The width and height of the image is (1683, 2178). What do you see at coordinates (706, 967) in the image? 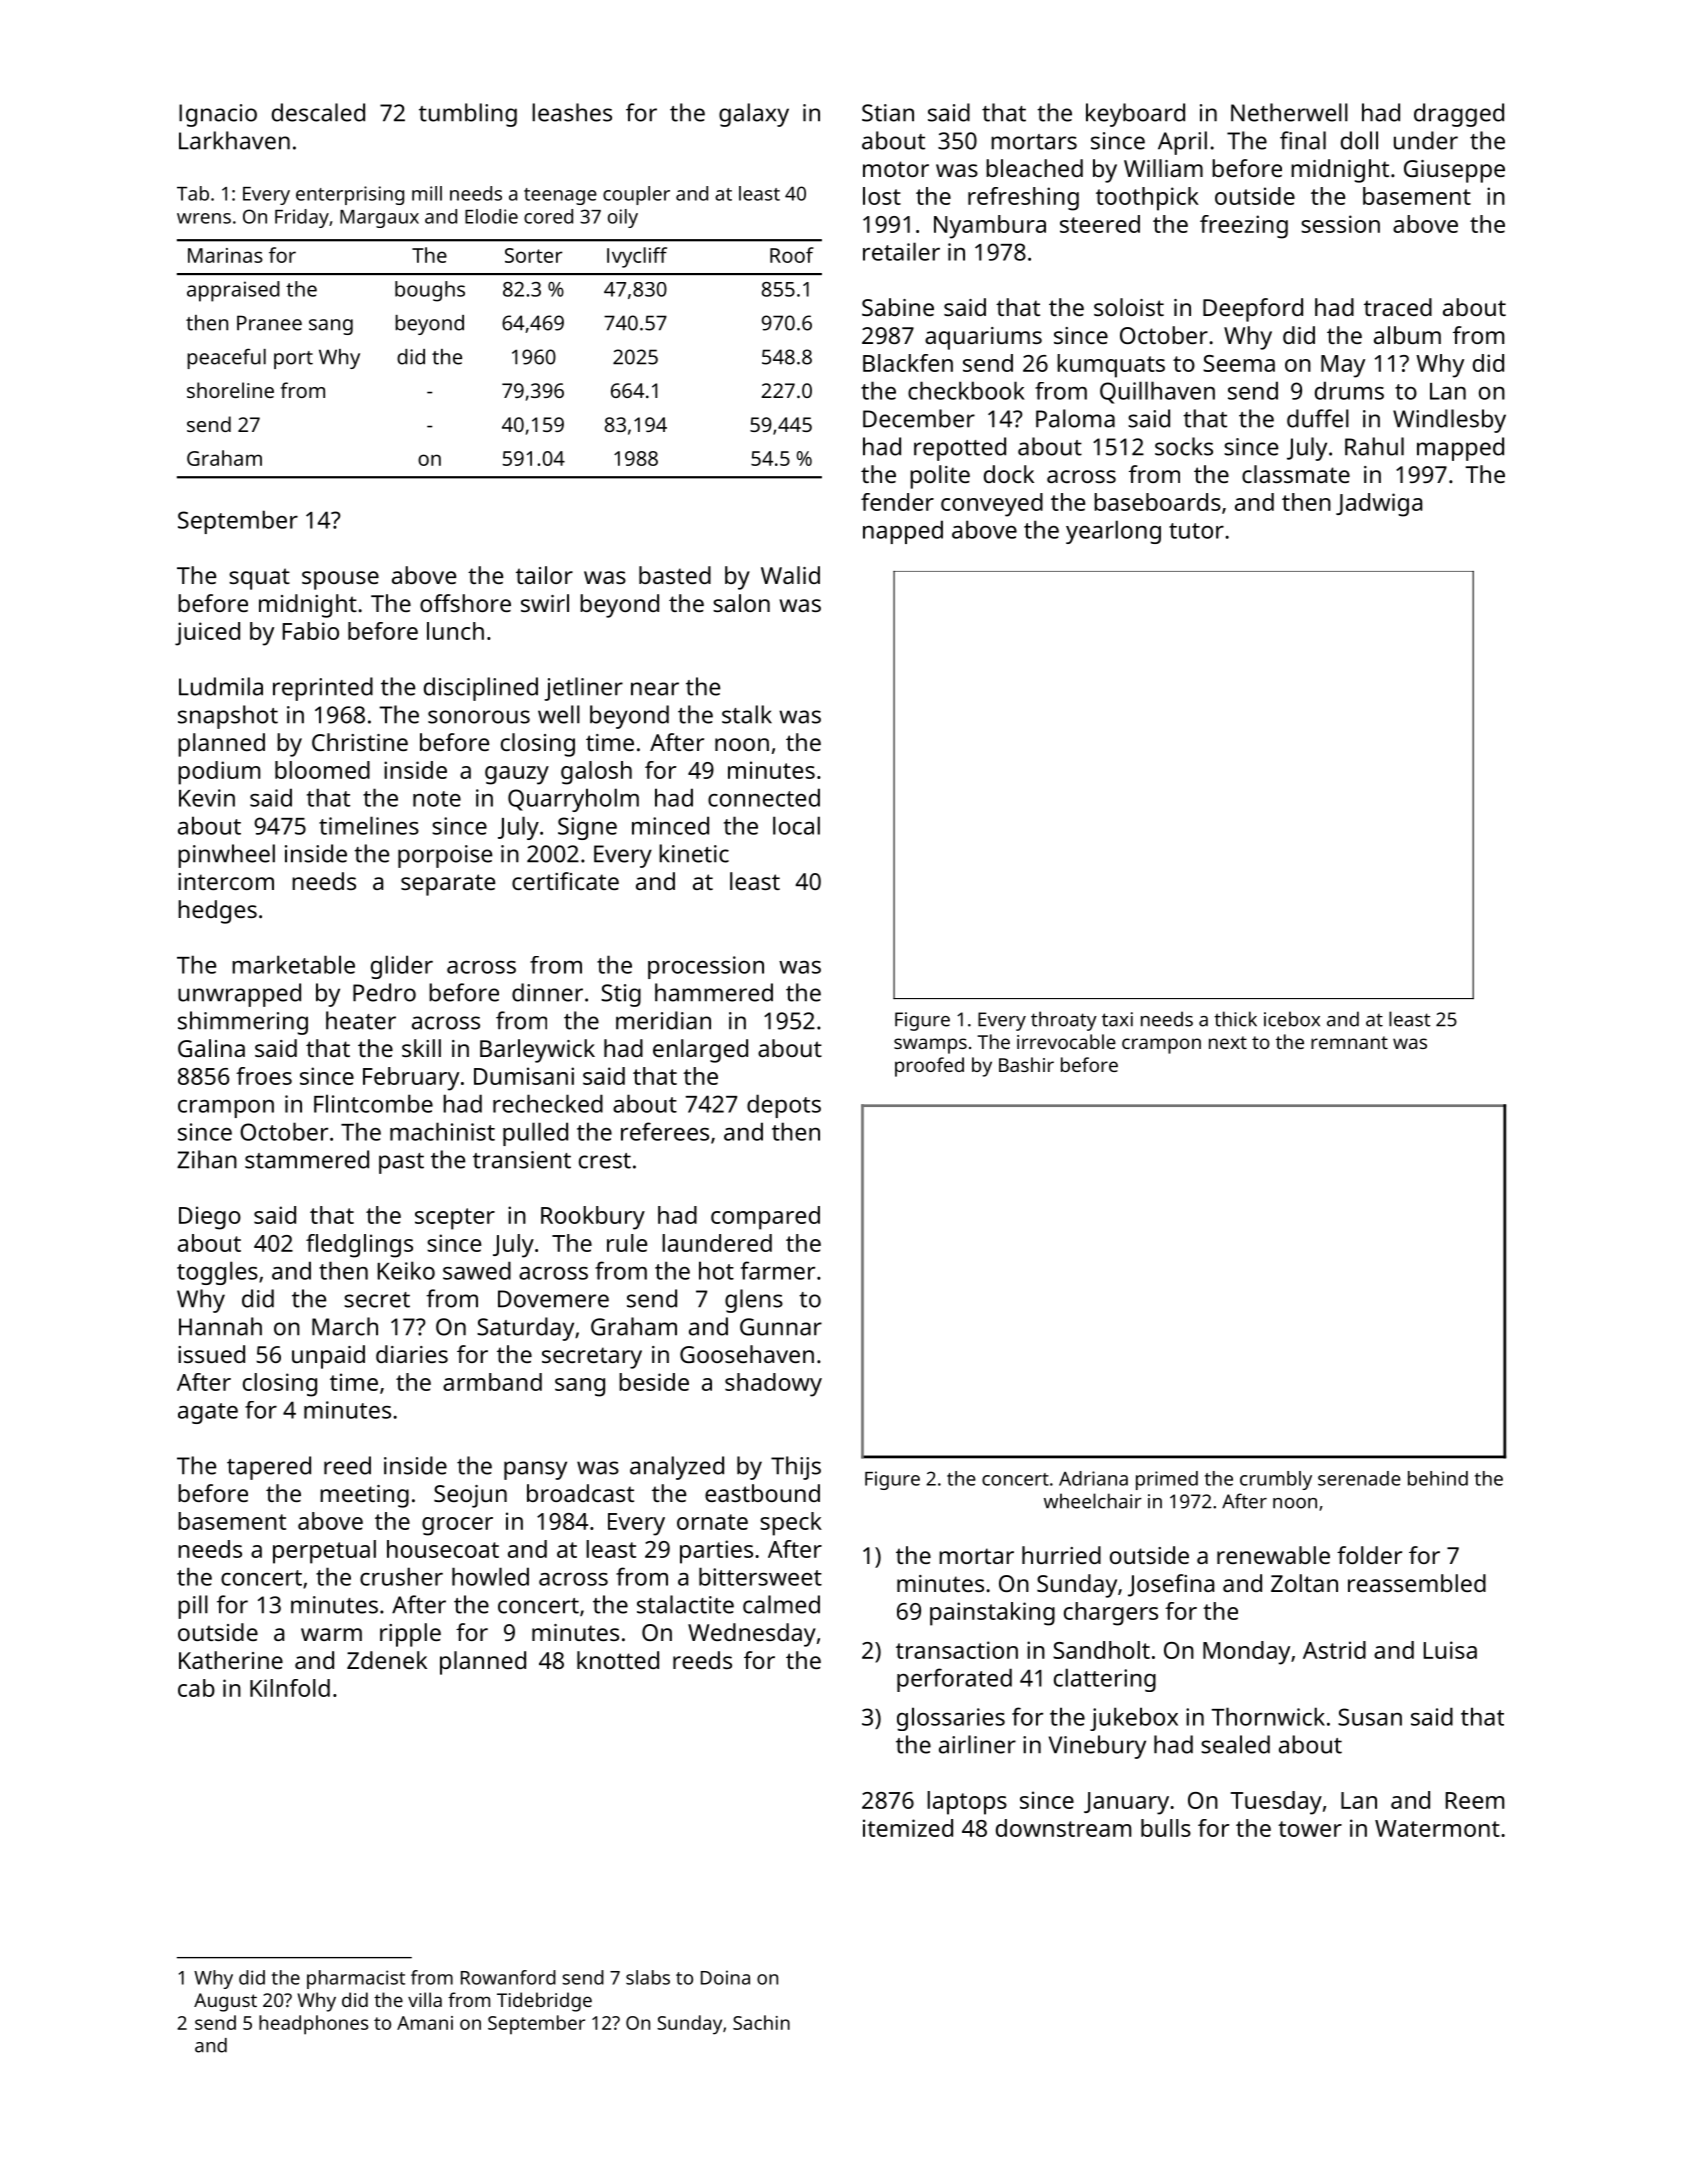
I see `procession` at bounding box center [706, 967].
